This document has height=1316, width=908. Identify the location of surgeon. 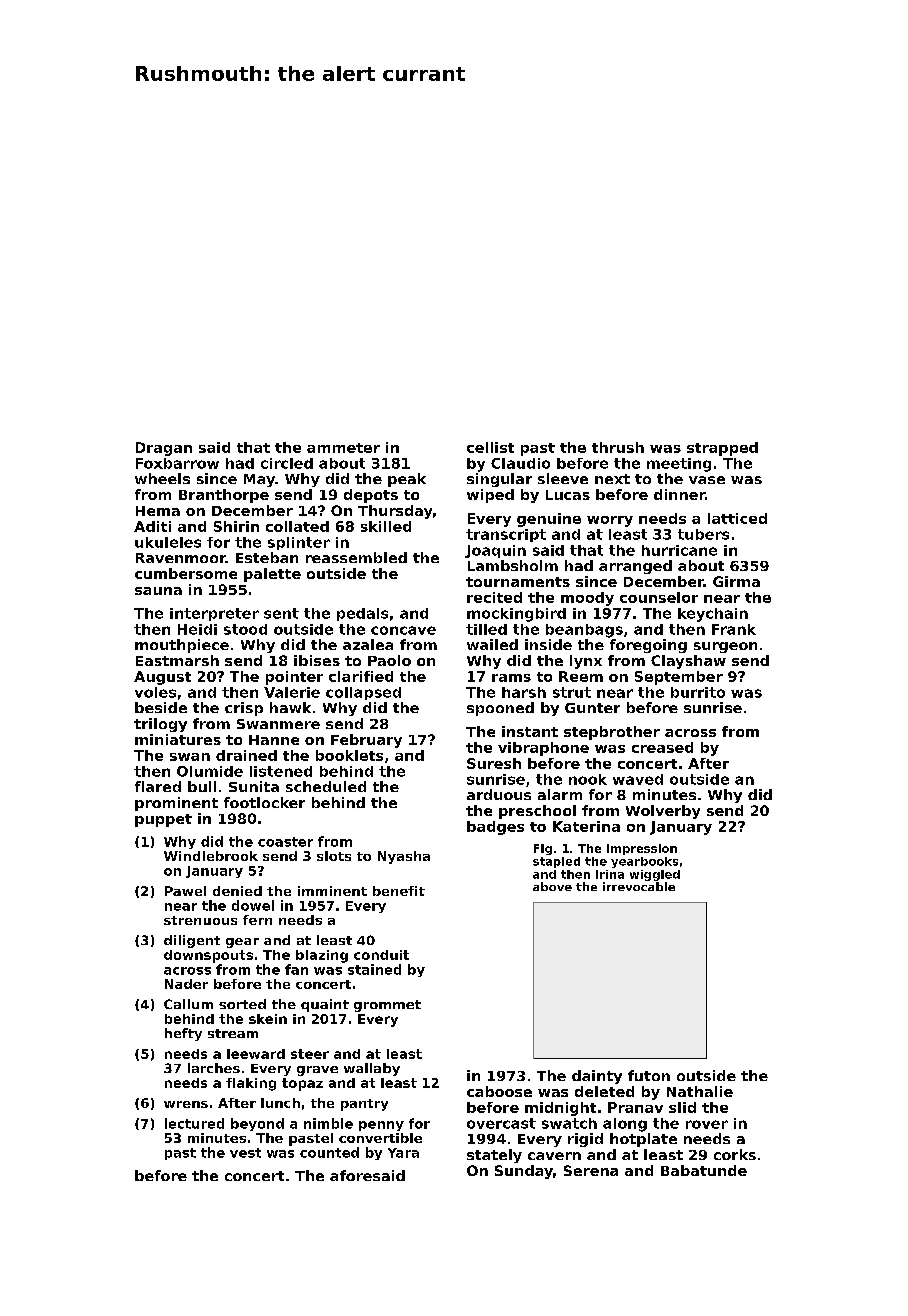
(725, 647).
